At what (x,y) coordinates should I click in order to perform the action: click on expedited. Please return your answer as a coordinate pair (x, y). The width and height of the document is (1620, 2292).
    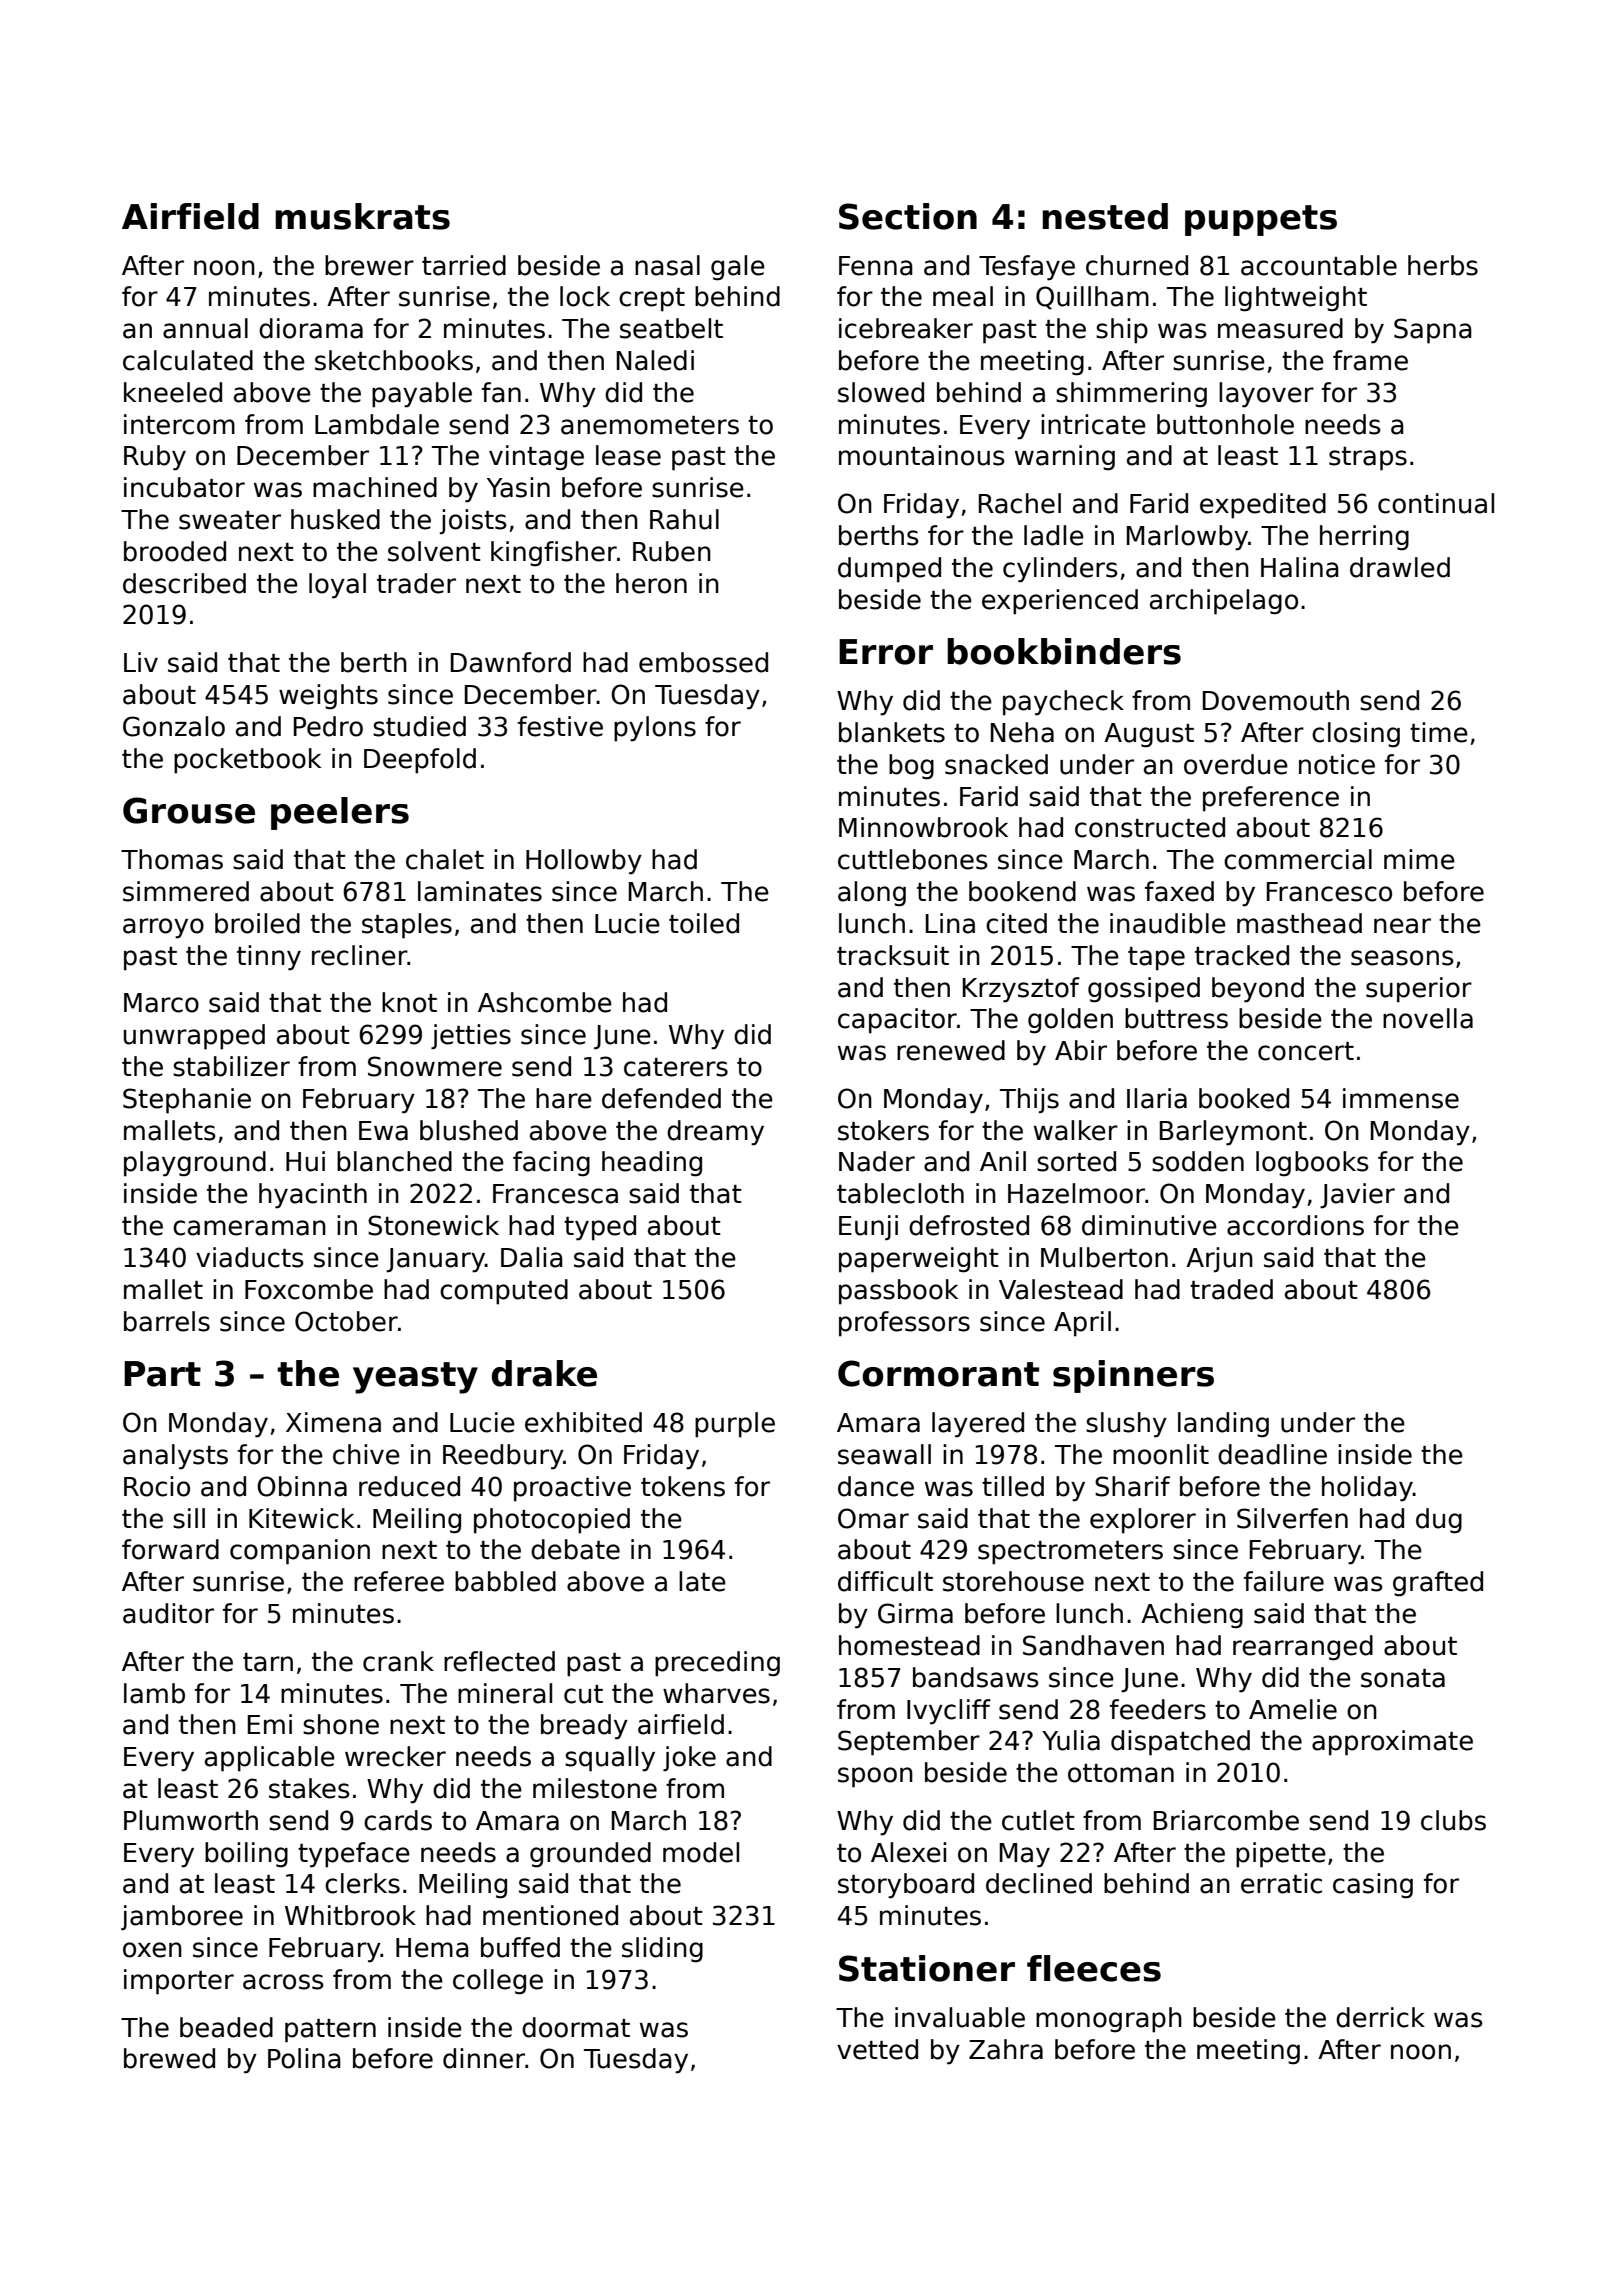
    Looking at the image, I should click on (1263, 506).
